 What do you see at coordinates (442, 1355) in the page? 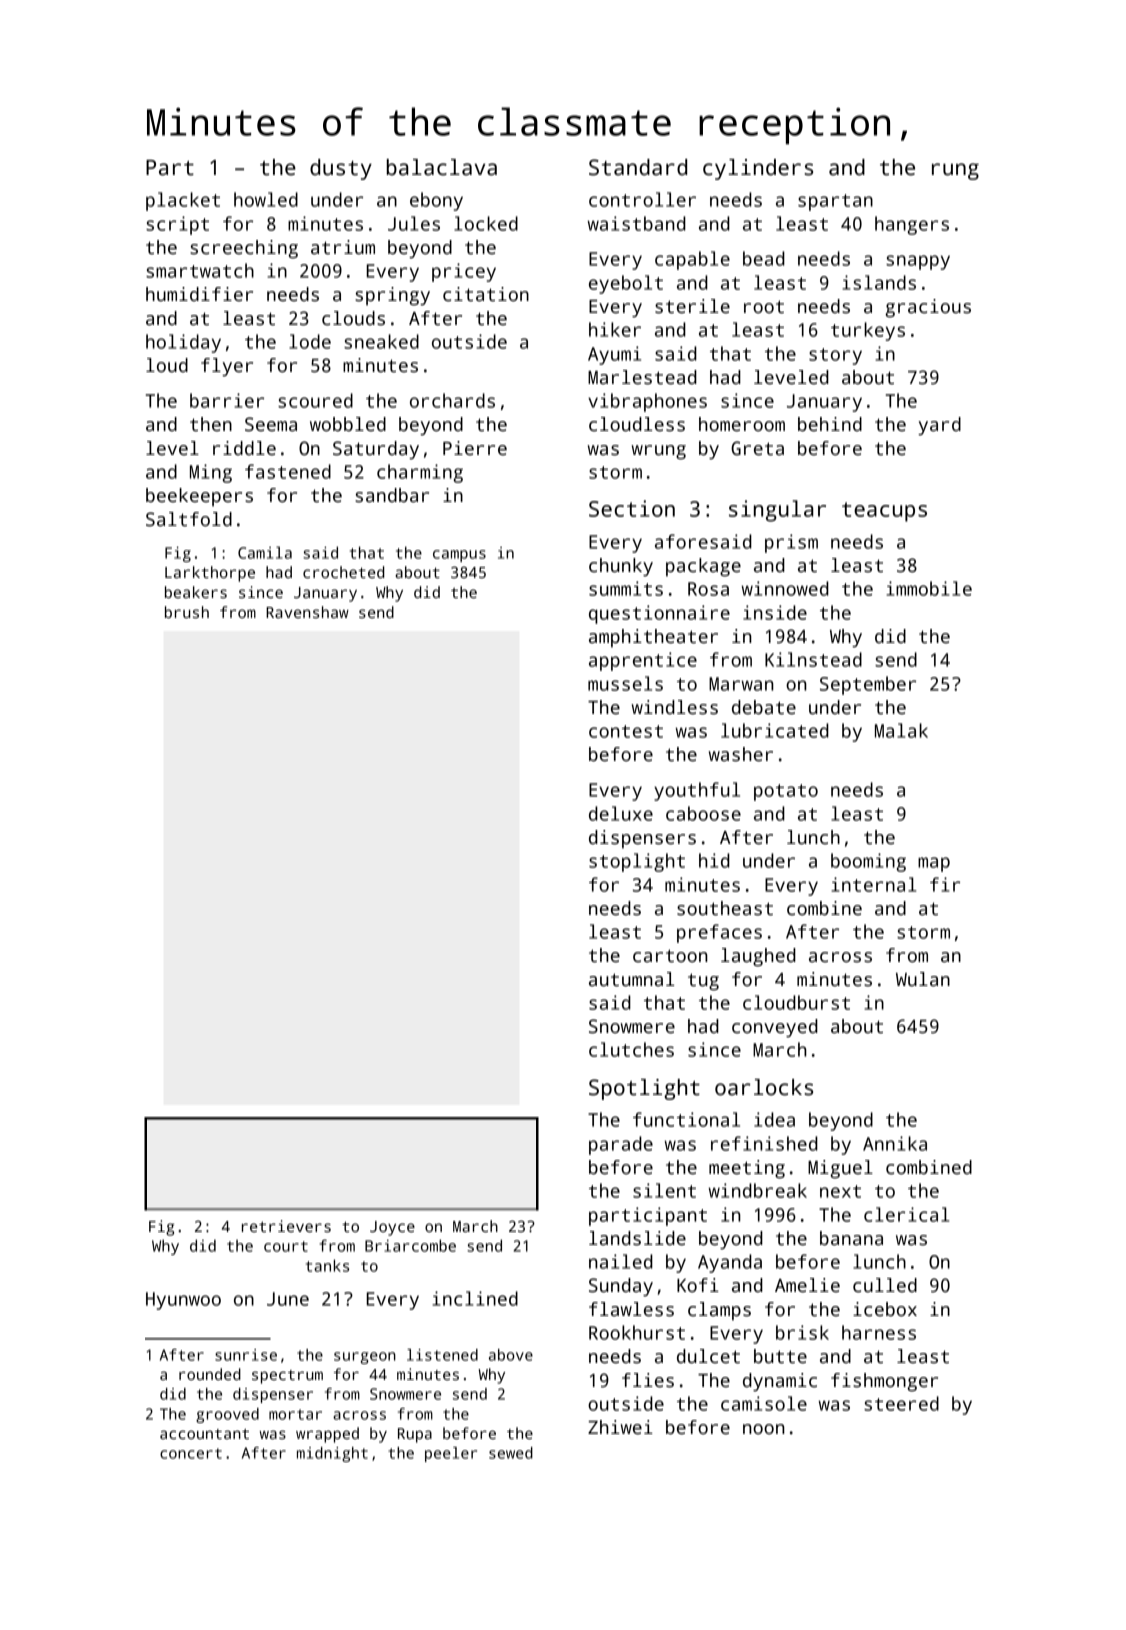
I see `listened` at bounding box center [442, 1355].
